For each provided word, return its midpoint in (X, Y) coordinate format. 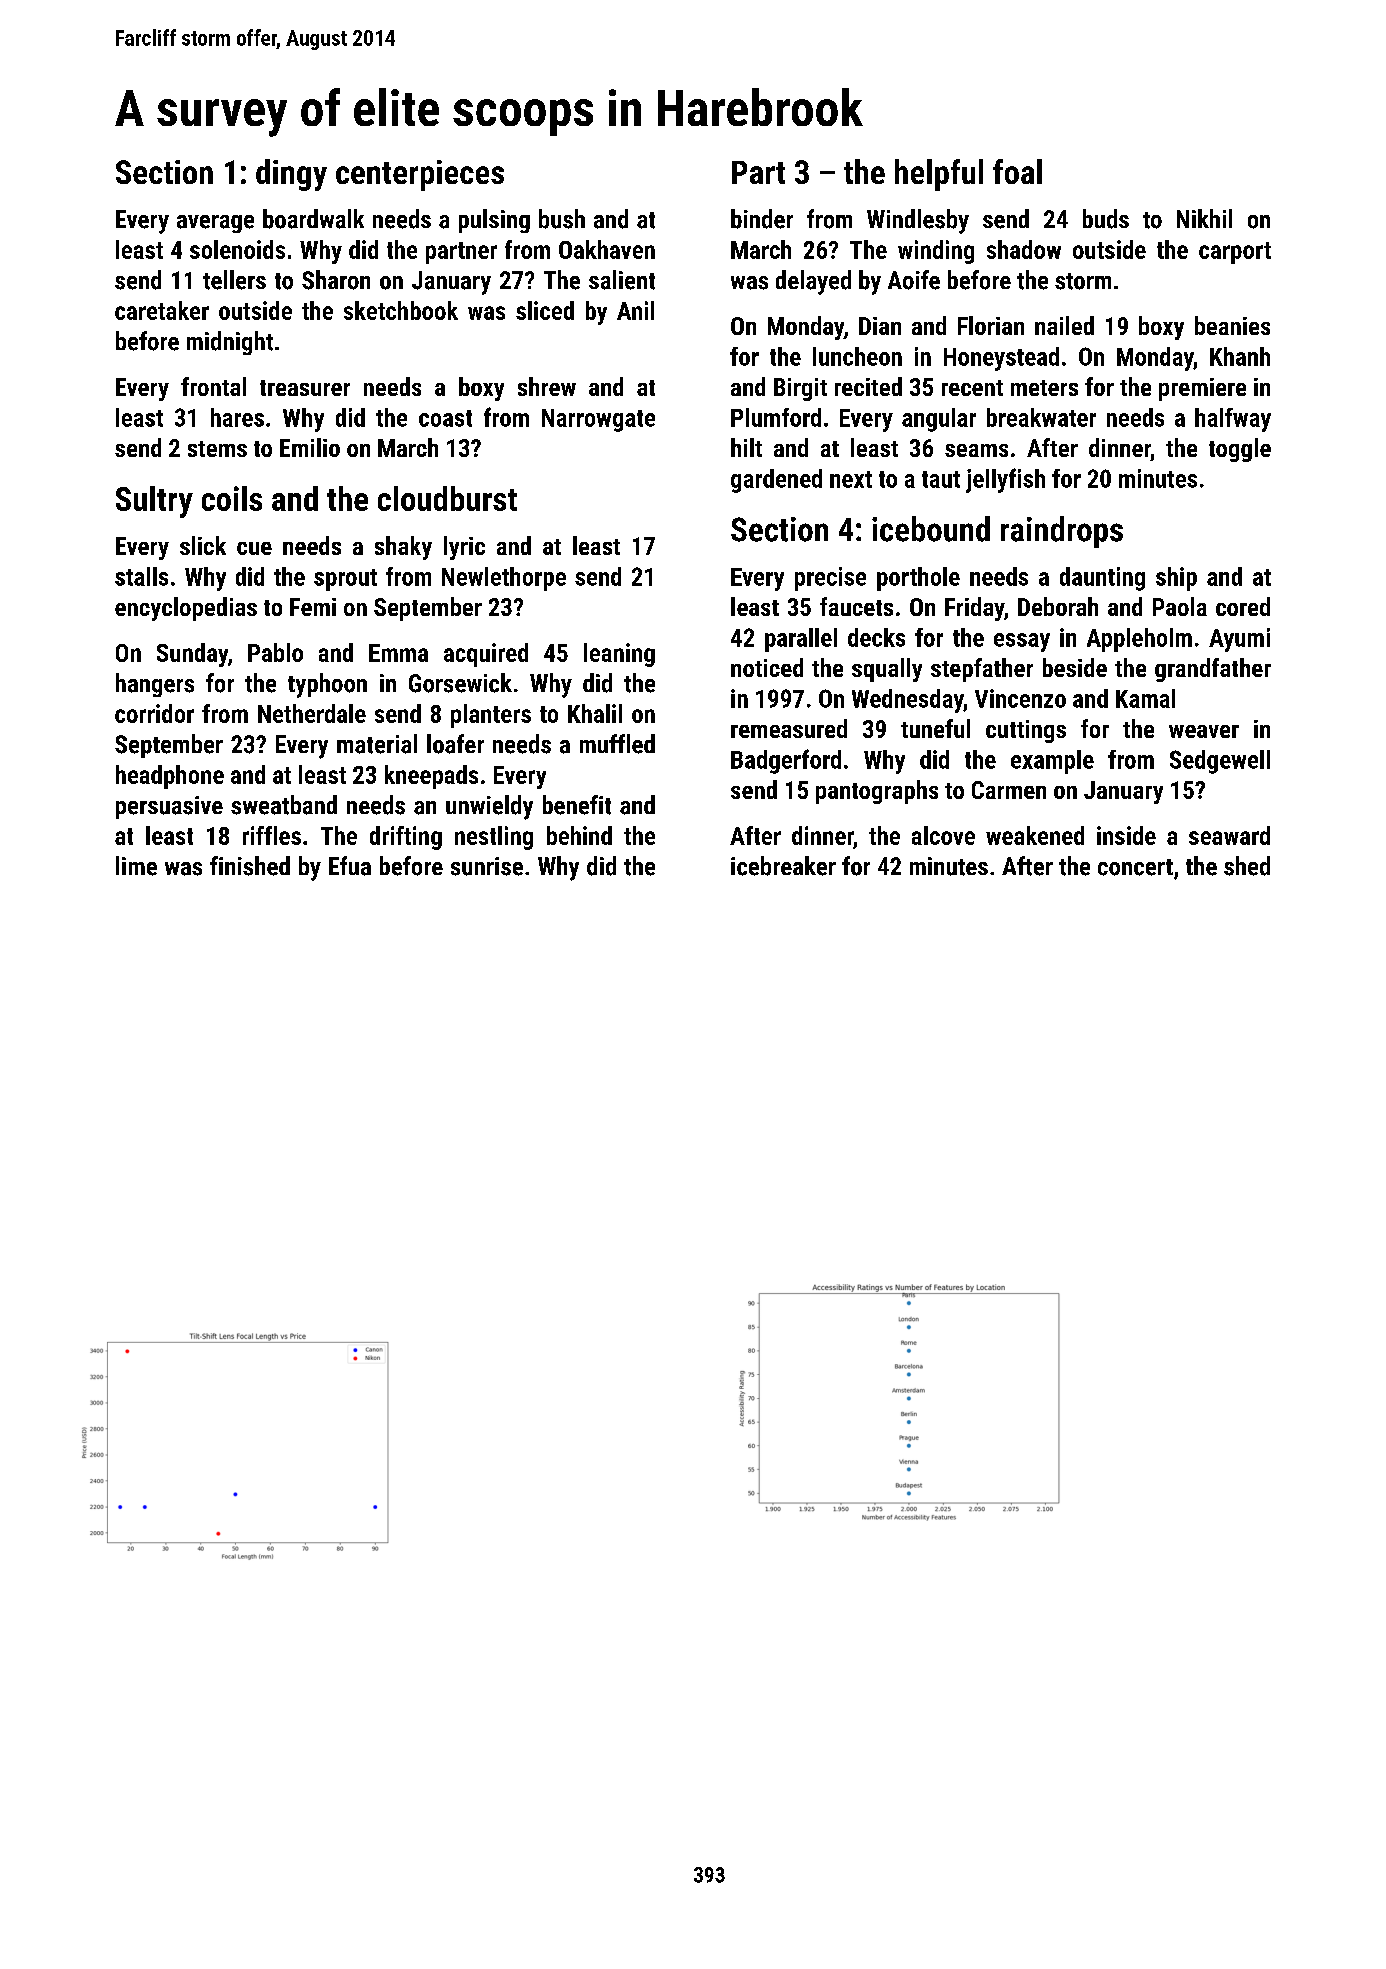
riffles (272, 835)
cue (254, 548)
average (215, 224)
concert (1135, 867)
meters (1044, 388)
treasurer (305, 388)
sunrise (487, 866)
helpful (939, 175)
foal (1017, 171)
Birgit (800, 389)
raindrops (1062, 532)
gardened (776, 481)
